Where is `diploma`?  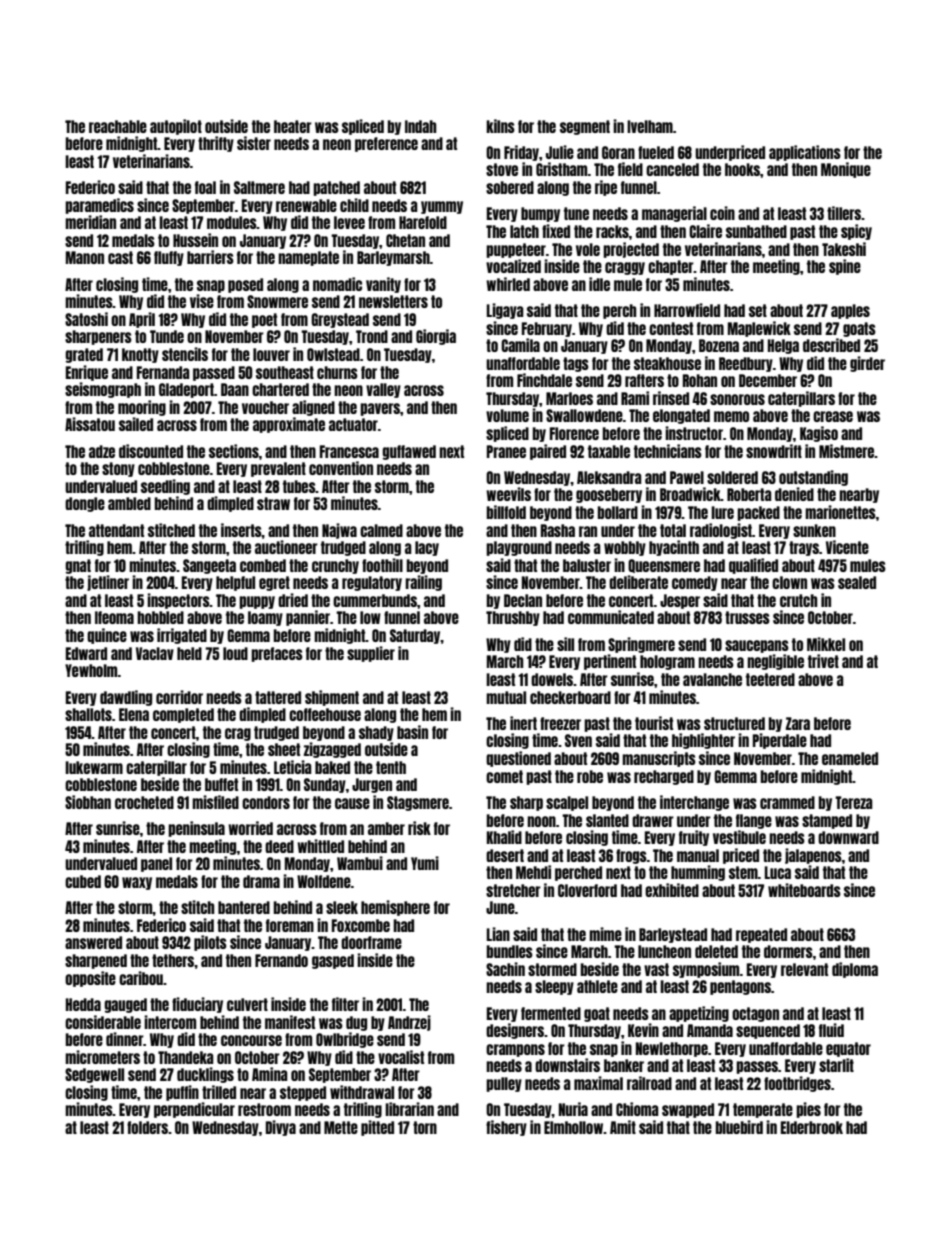 diploma is located at coordinates (855, 970).
